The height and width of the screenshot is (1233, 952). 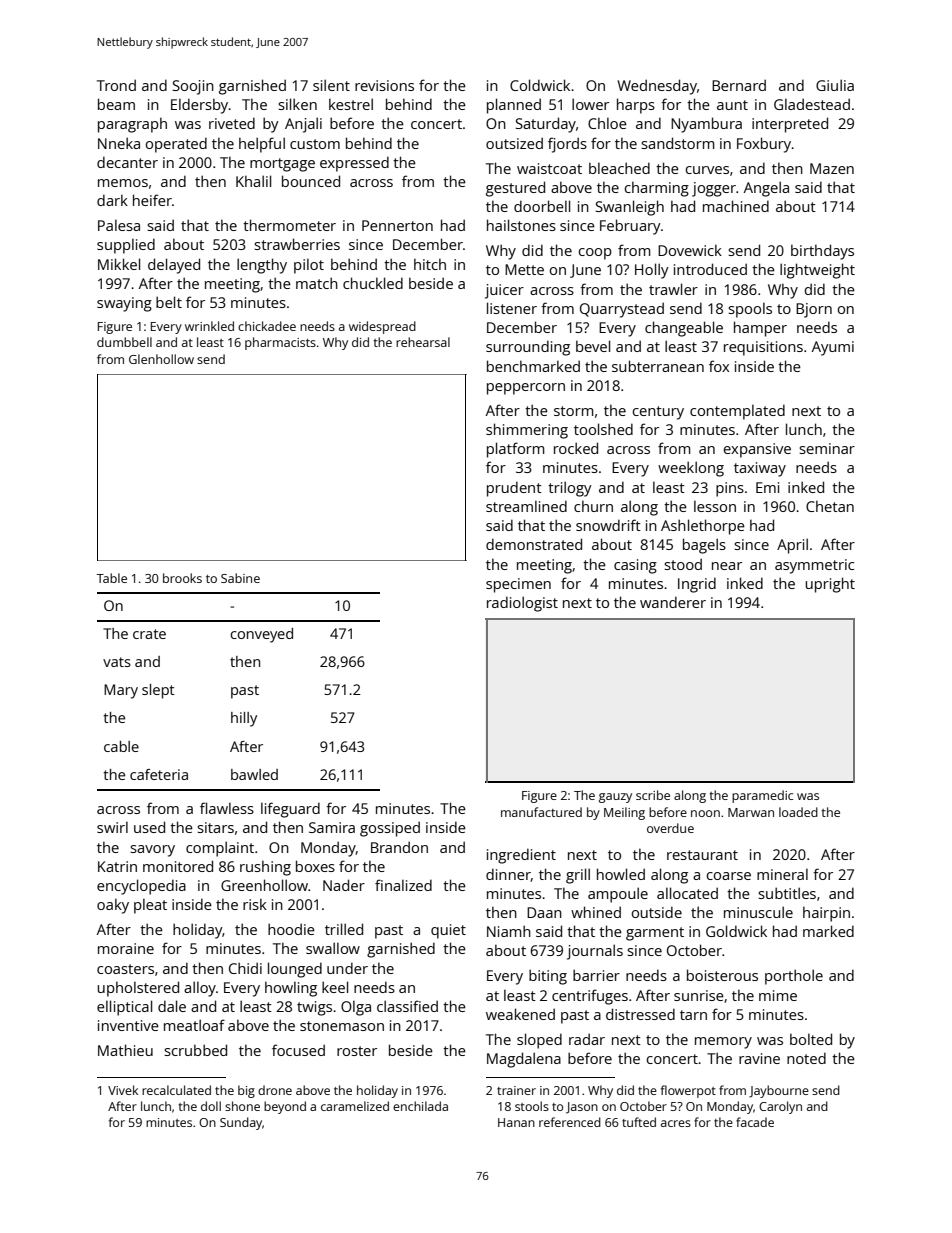 What do you see at coordinates (835, 85) in the screenshot?
I see `Giulia` at bounding box center [835, 85].
